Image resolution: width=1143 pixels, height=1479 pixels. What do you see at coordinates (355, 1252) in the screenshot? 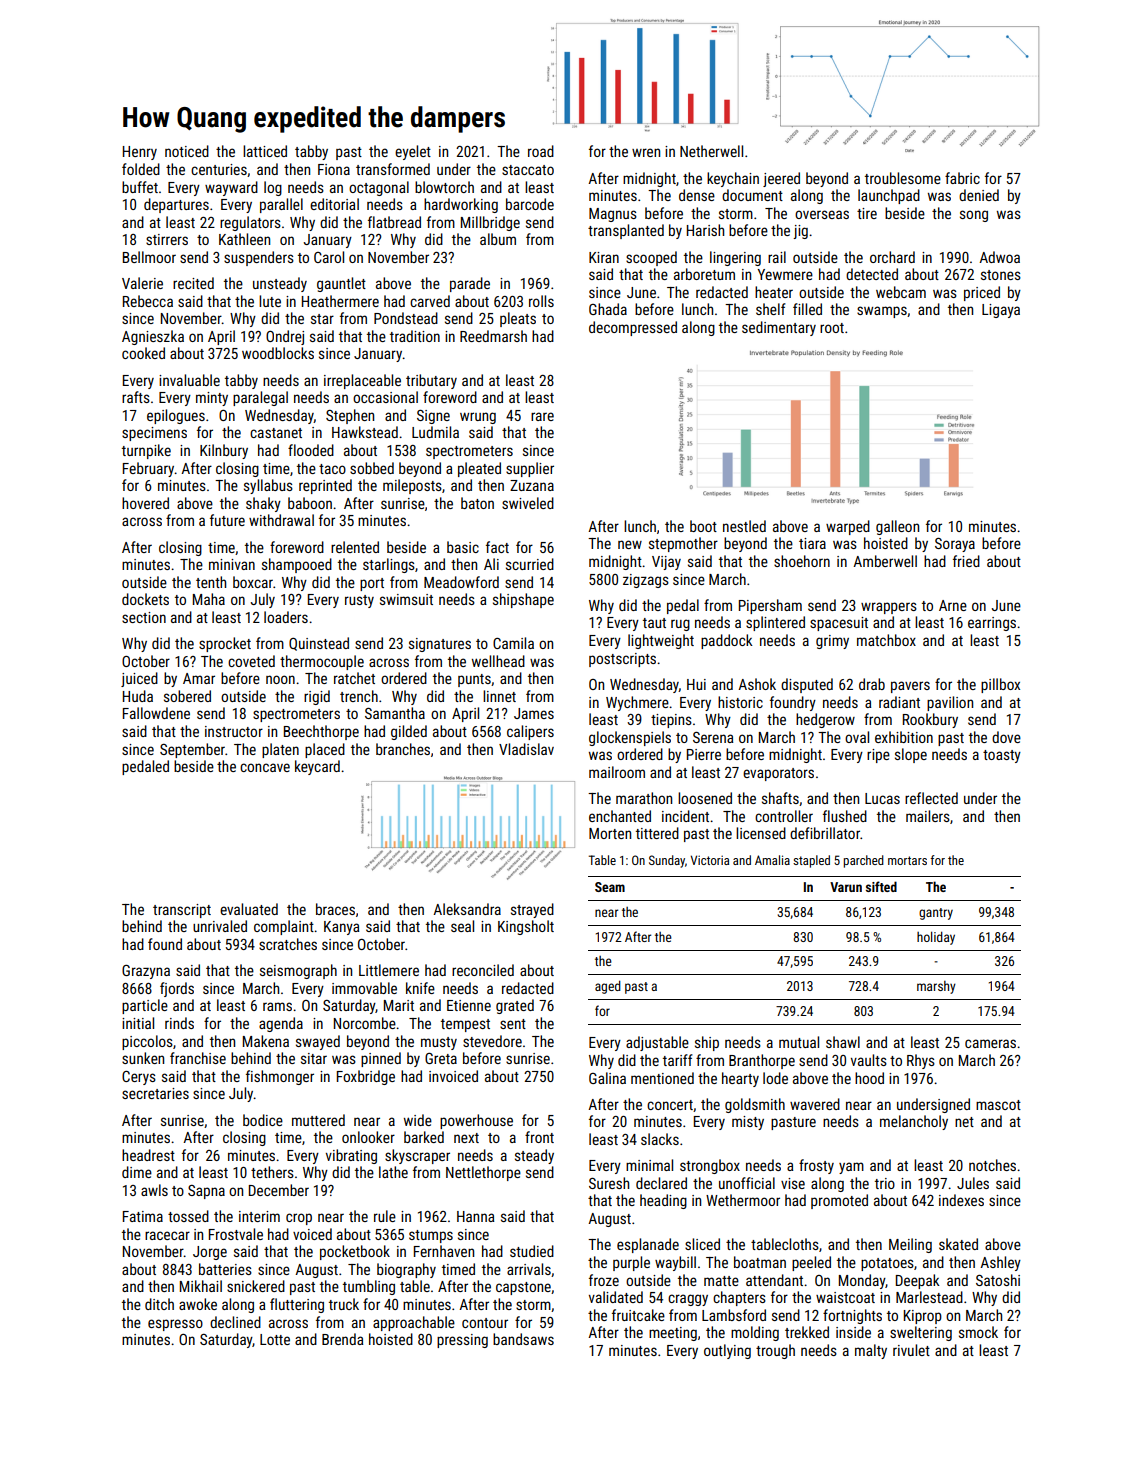
I see `pocketbook` at bounding box center [355, 1252].
